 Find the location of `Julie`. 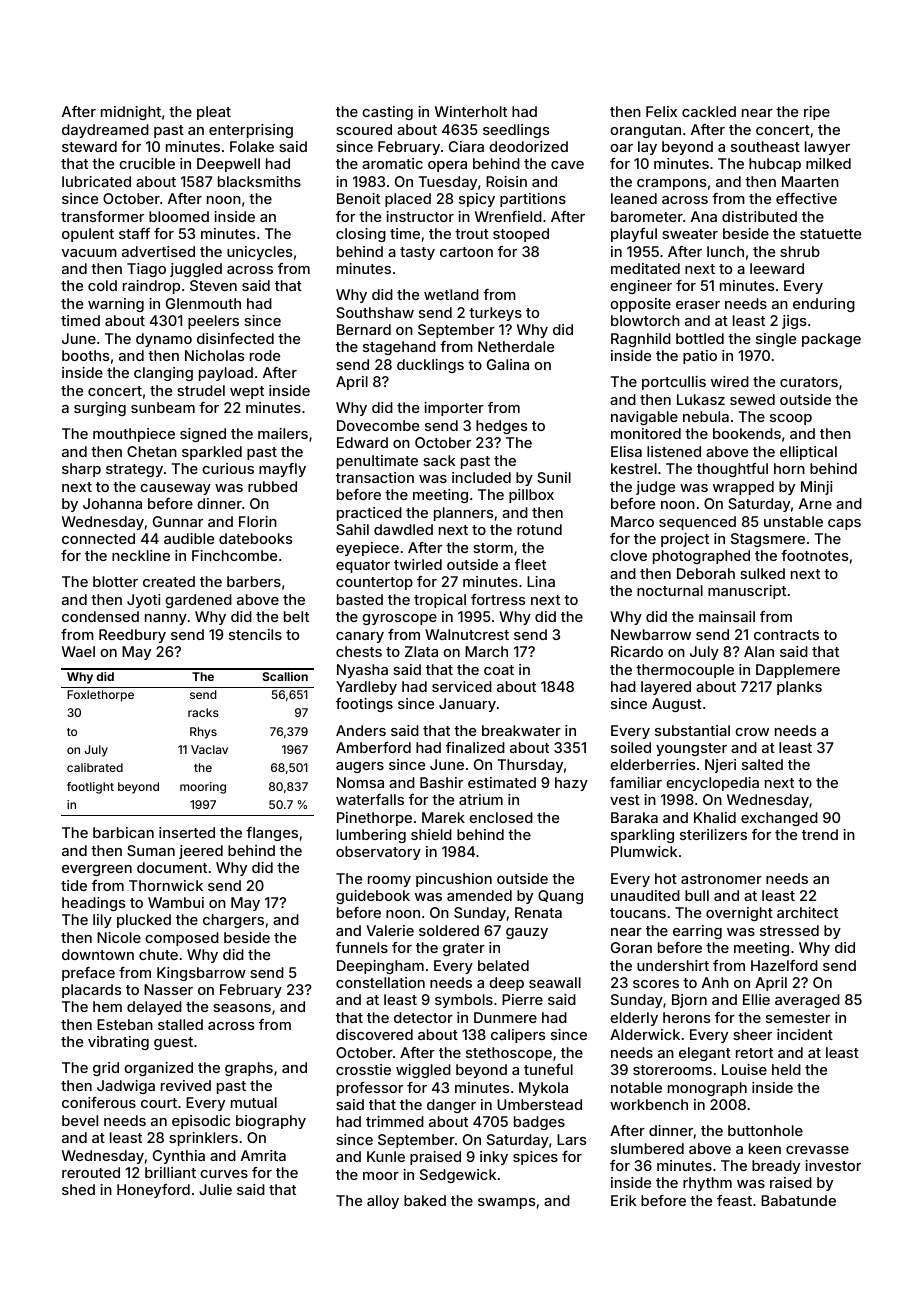

Julie is located at coordinates (215, 1189).
